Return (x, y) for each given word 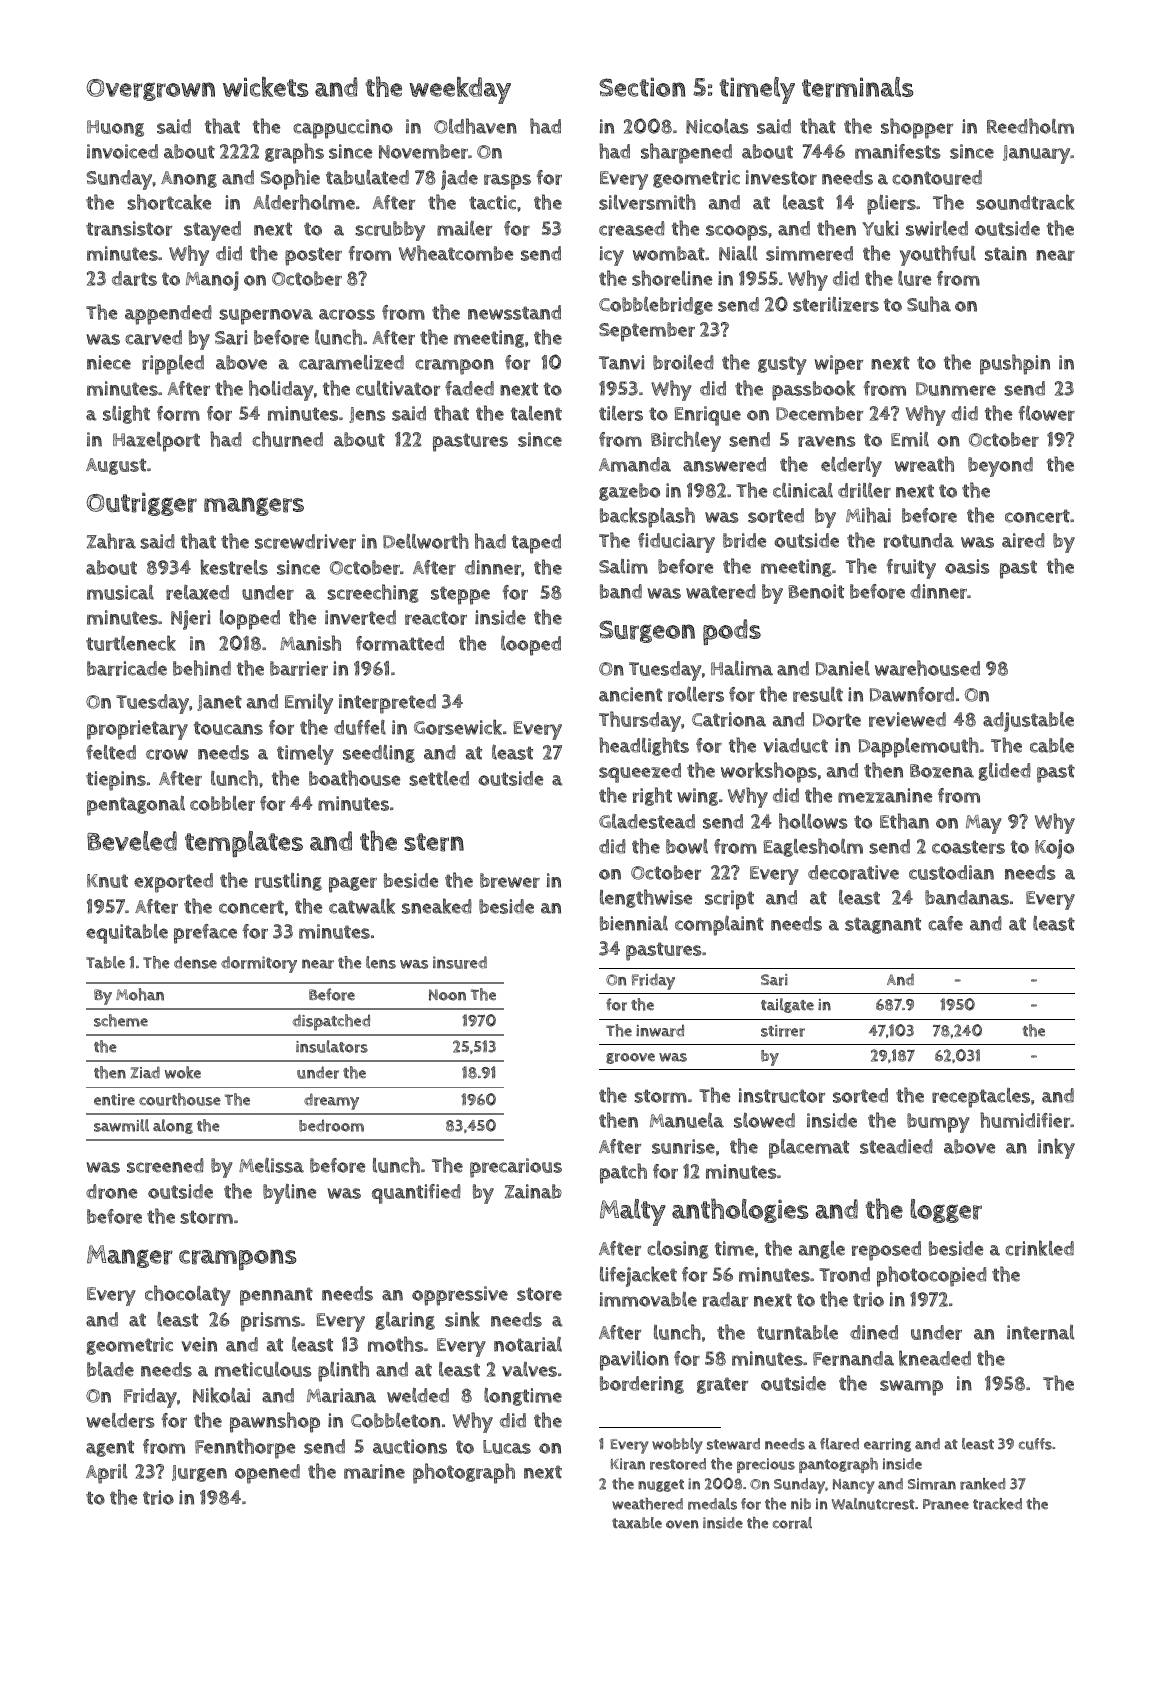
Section (642, 87)
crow (167, 754)
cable (1052, 745)
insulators (332, 1046)
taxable (637, 1523)
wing (697, 797)
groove (630, 1058)
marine (374, 1471)
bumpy (938, 1123)
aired (1023, 540)
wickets (266, 87)
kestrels (234, 567)
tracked (997, 1504)
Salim (623, 566)
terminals (858, 87)
